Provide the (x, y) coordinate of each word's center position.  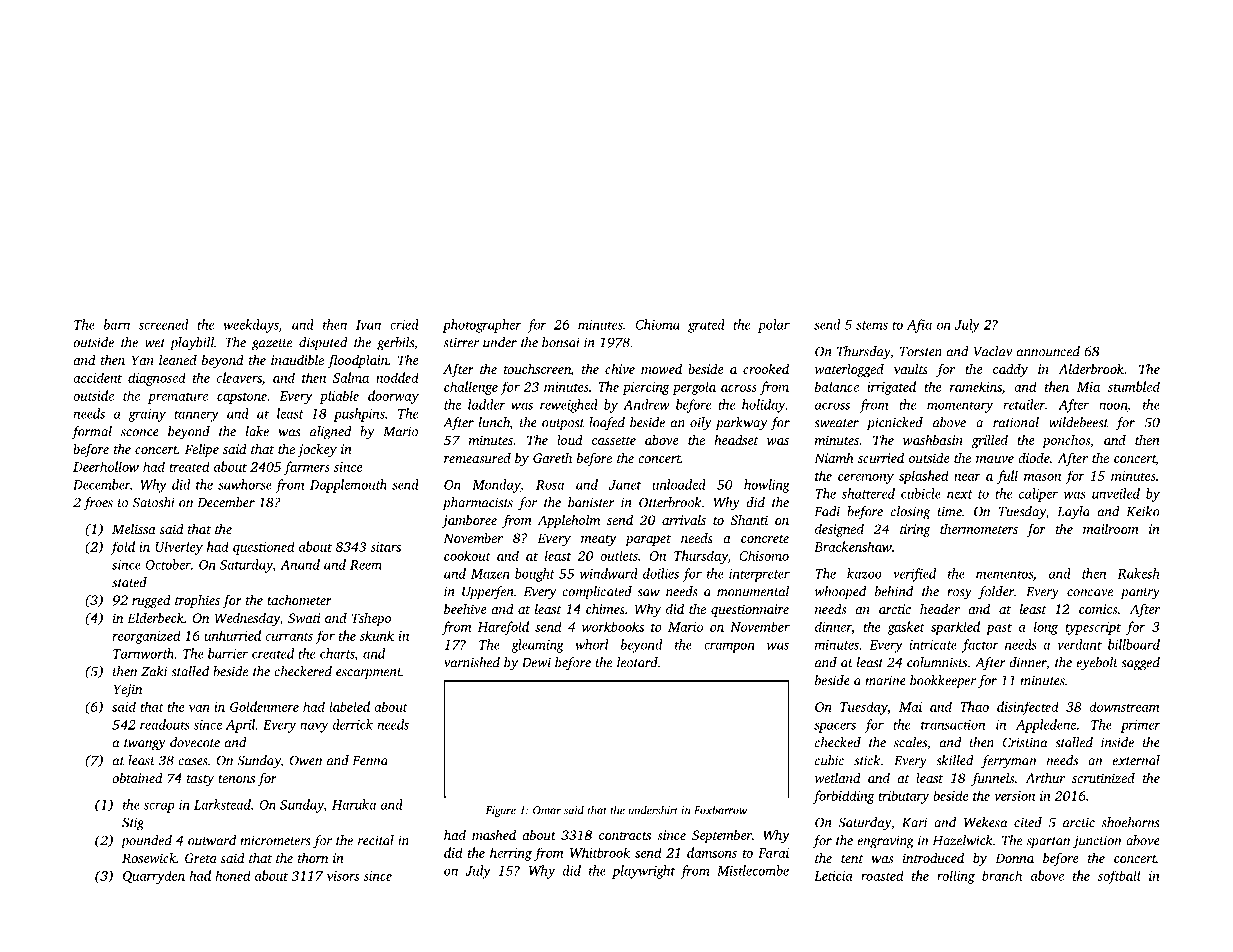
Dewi (536, 662)
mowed (661, 368)
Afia (919, 326)
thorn (313, 857)
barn (117, 324)
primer (1140, 726)
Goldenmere (264, 706)
